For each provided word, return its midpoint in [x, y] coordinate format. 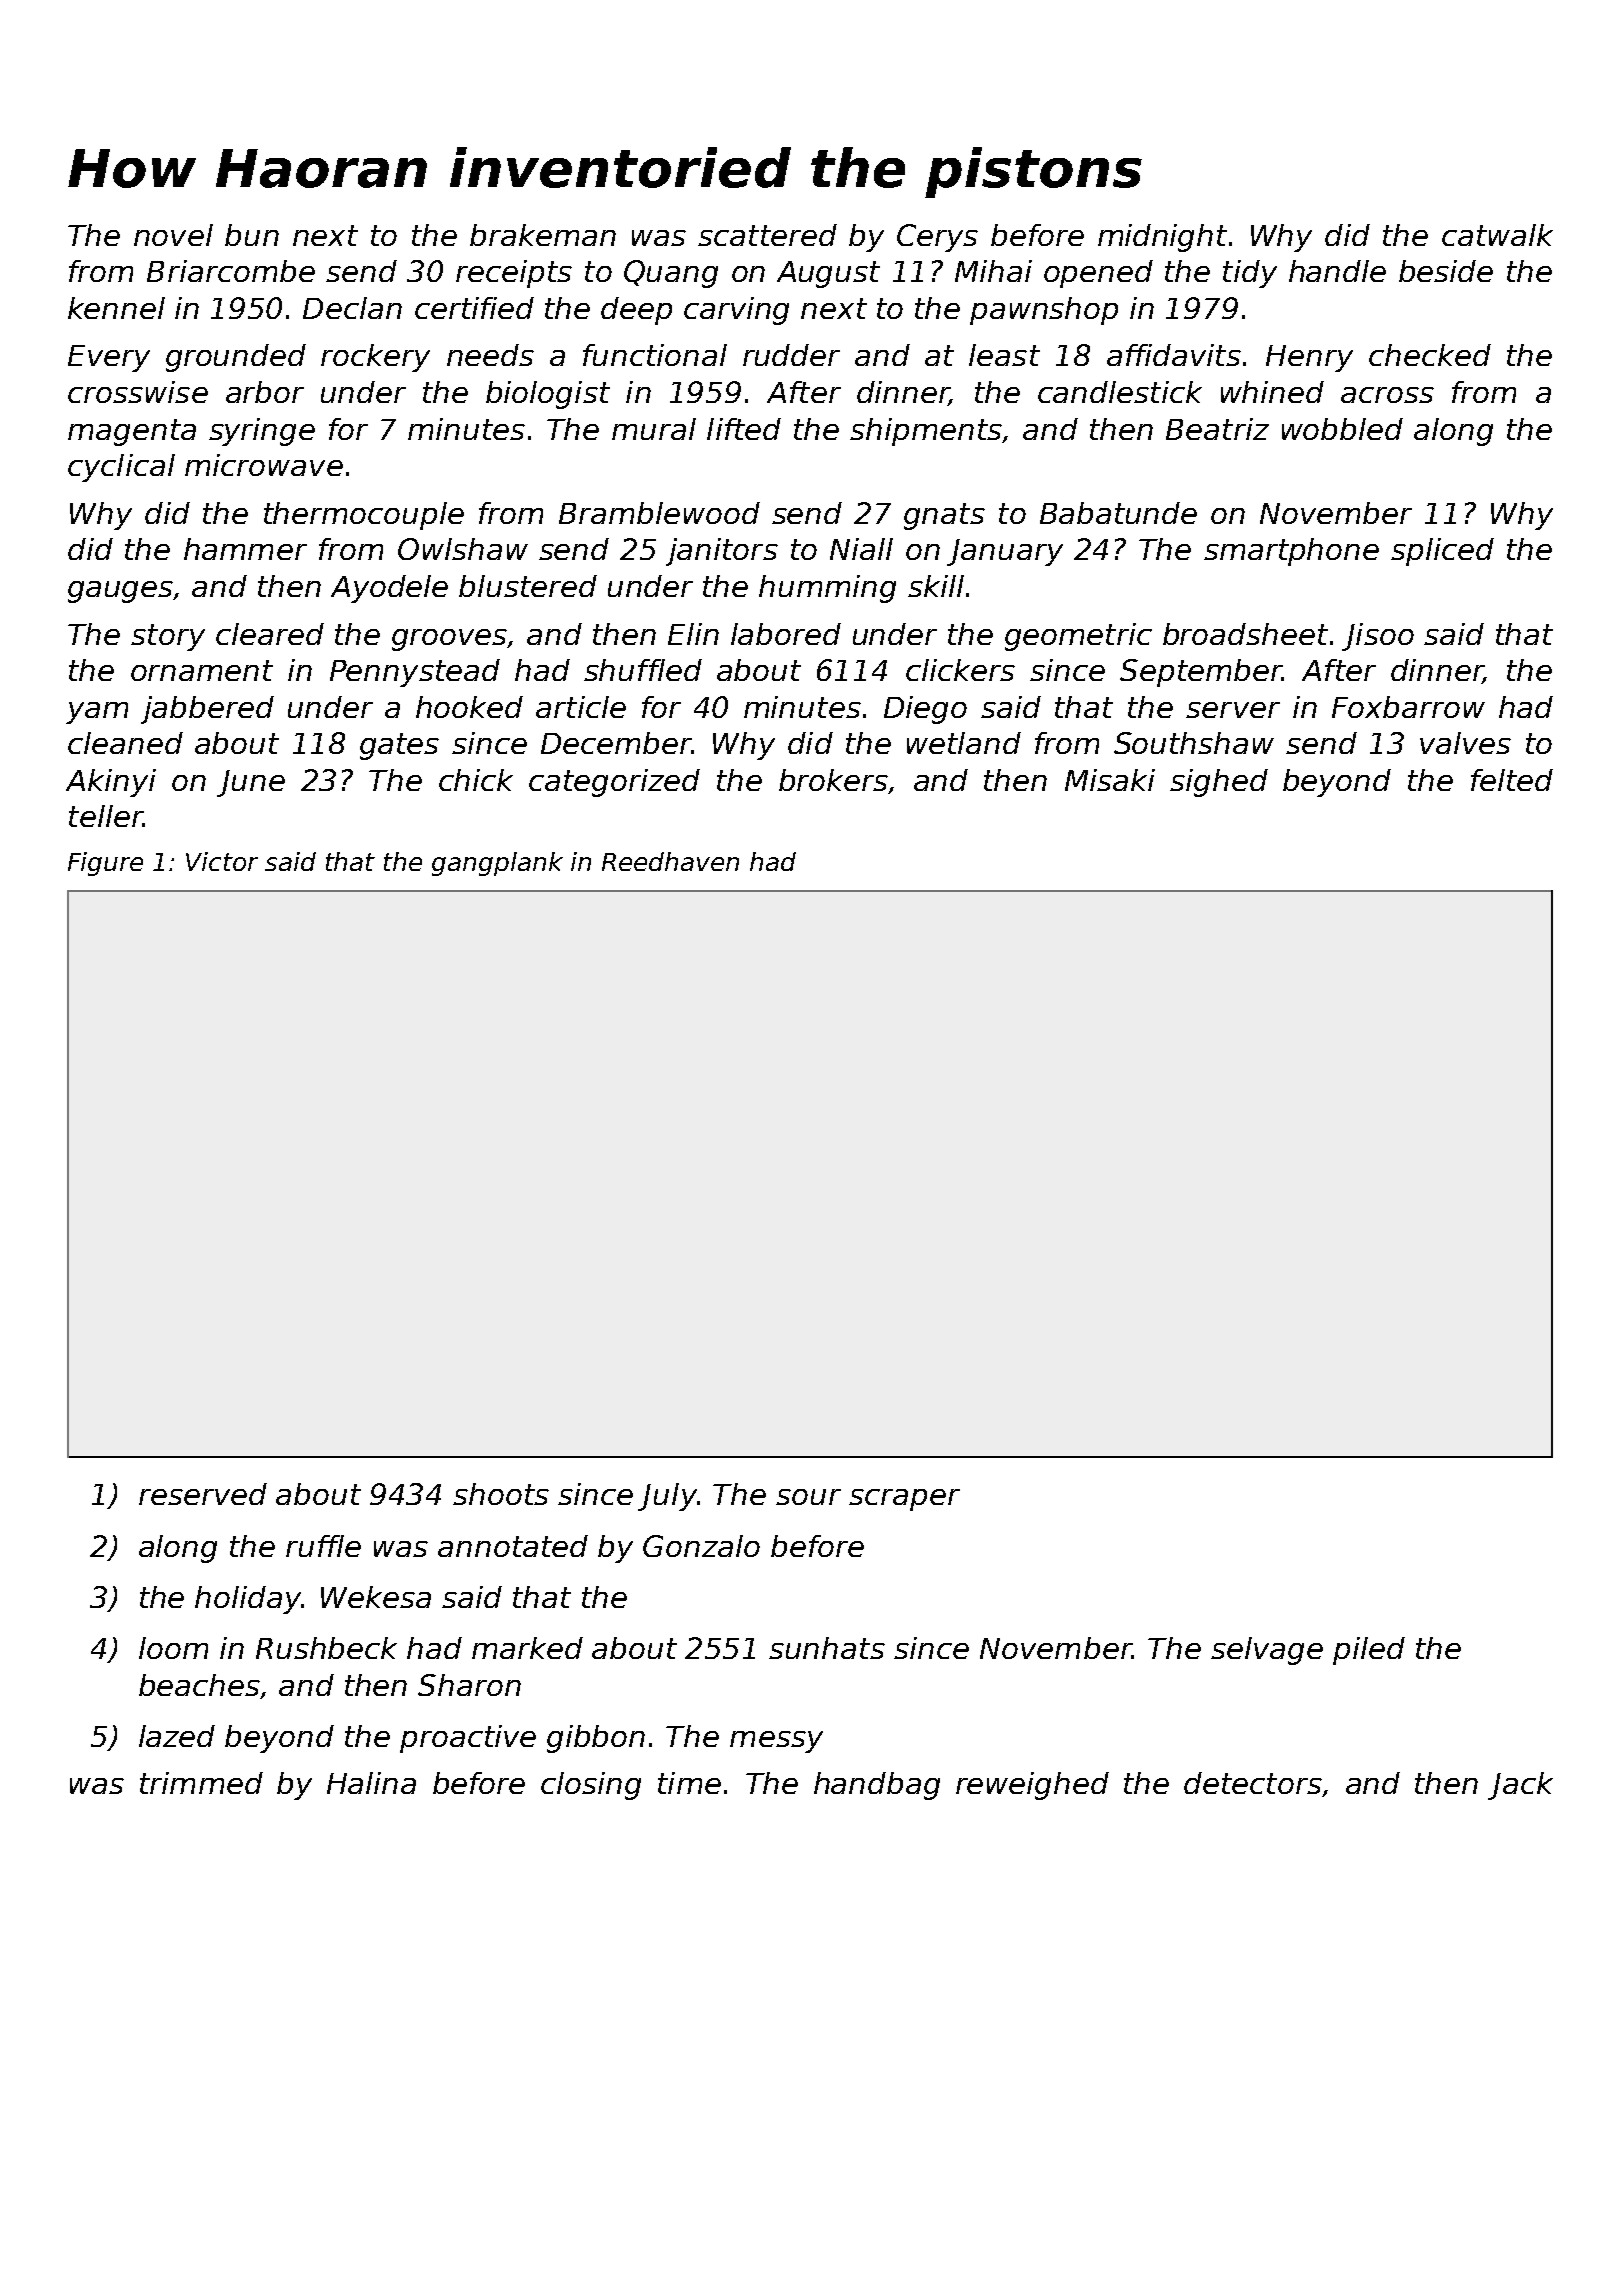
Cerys [937, 238]
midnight [1162, 238]
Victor [222, 861]
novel [173, 235]
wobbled [1342, 429]
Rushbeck [326, 1648]
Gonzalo [701, 1546]
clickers [960, 670]
